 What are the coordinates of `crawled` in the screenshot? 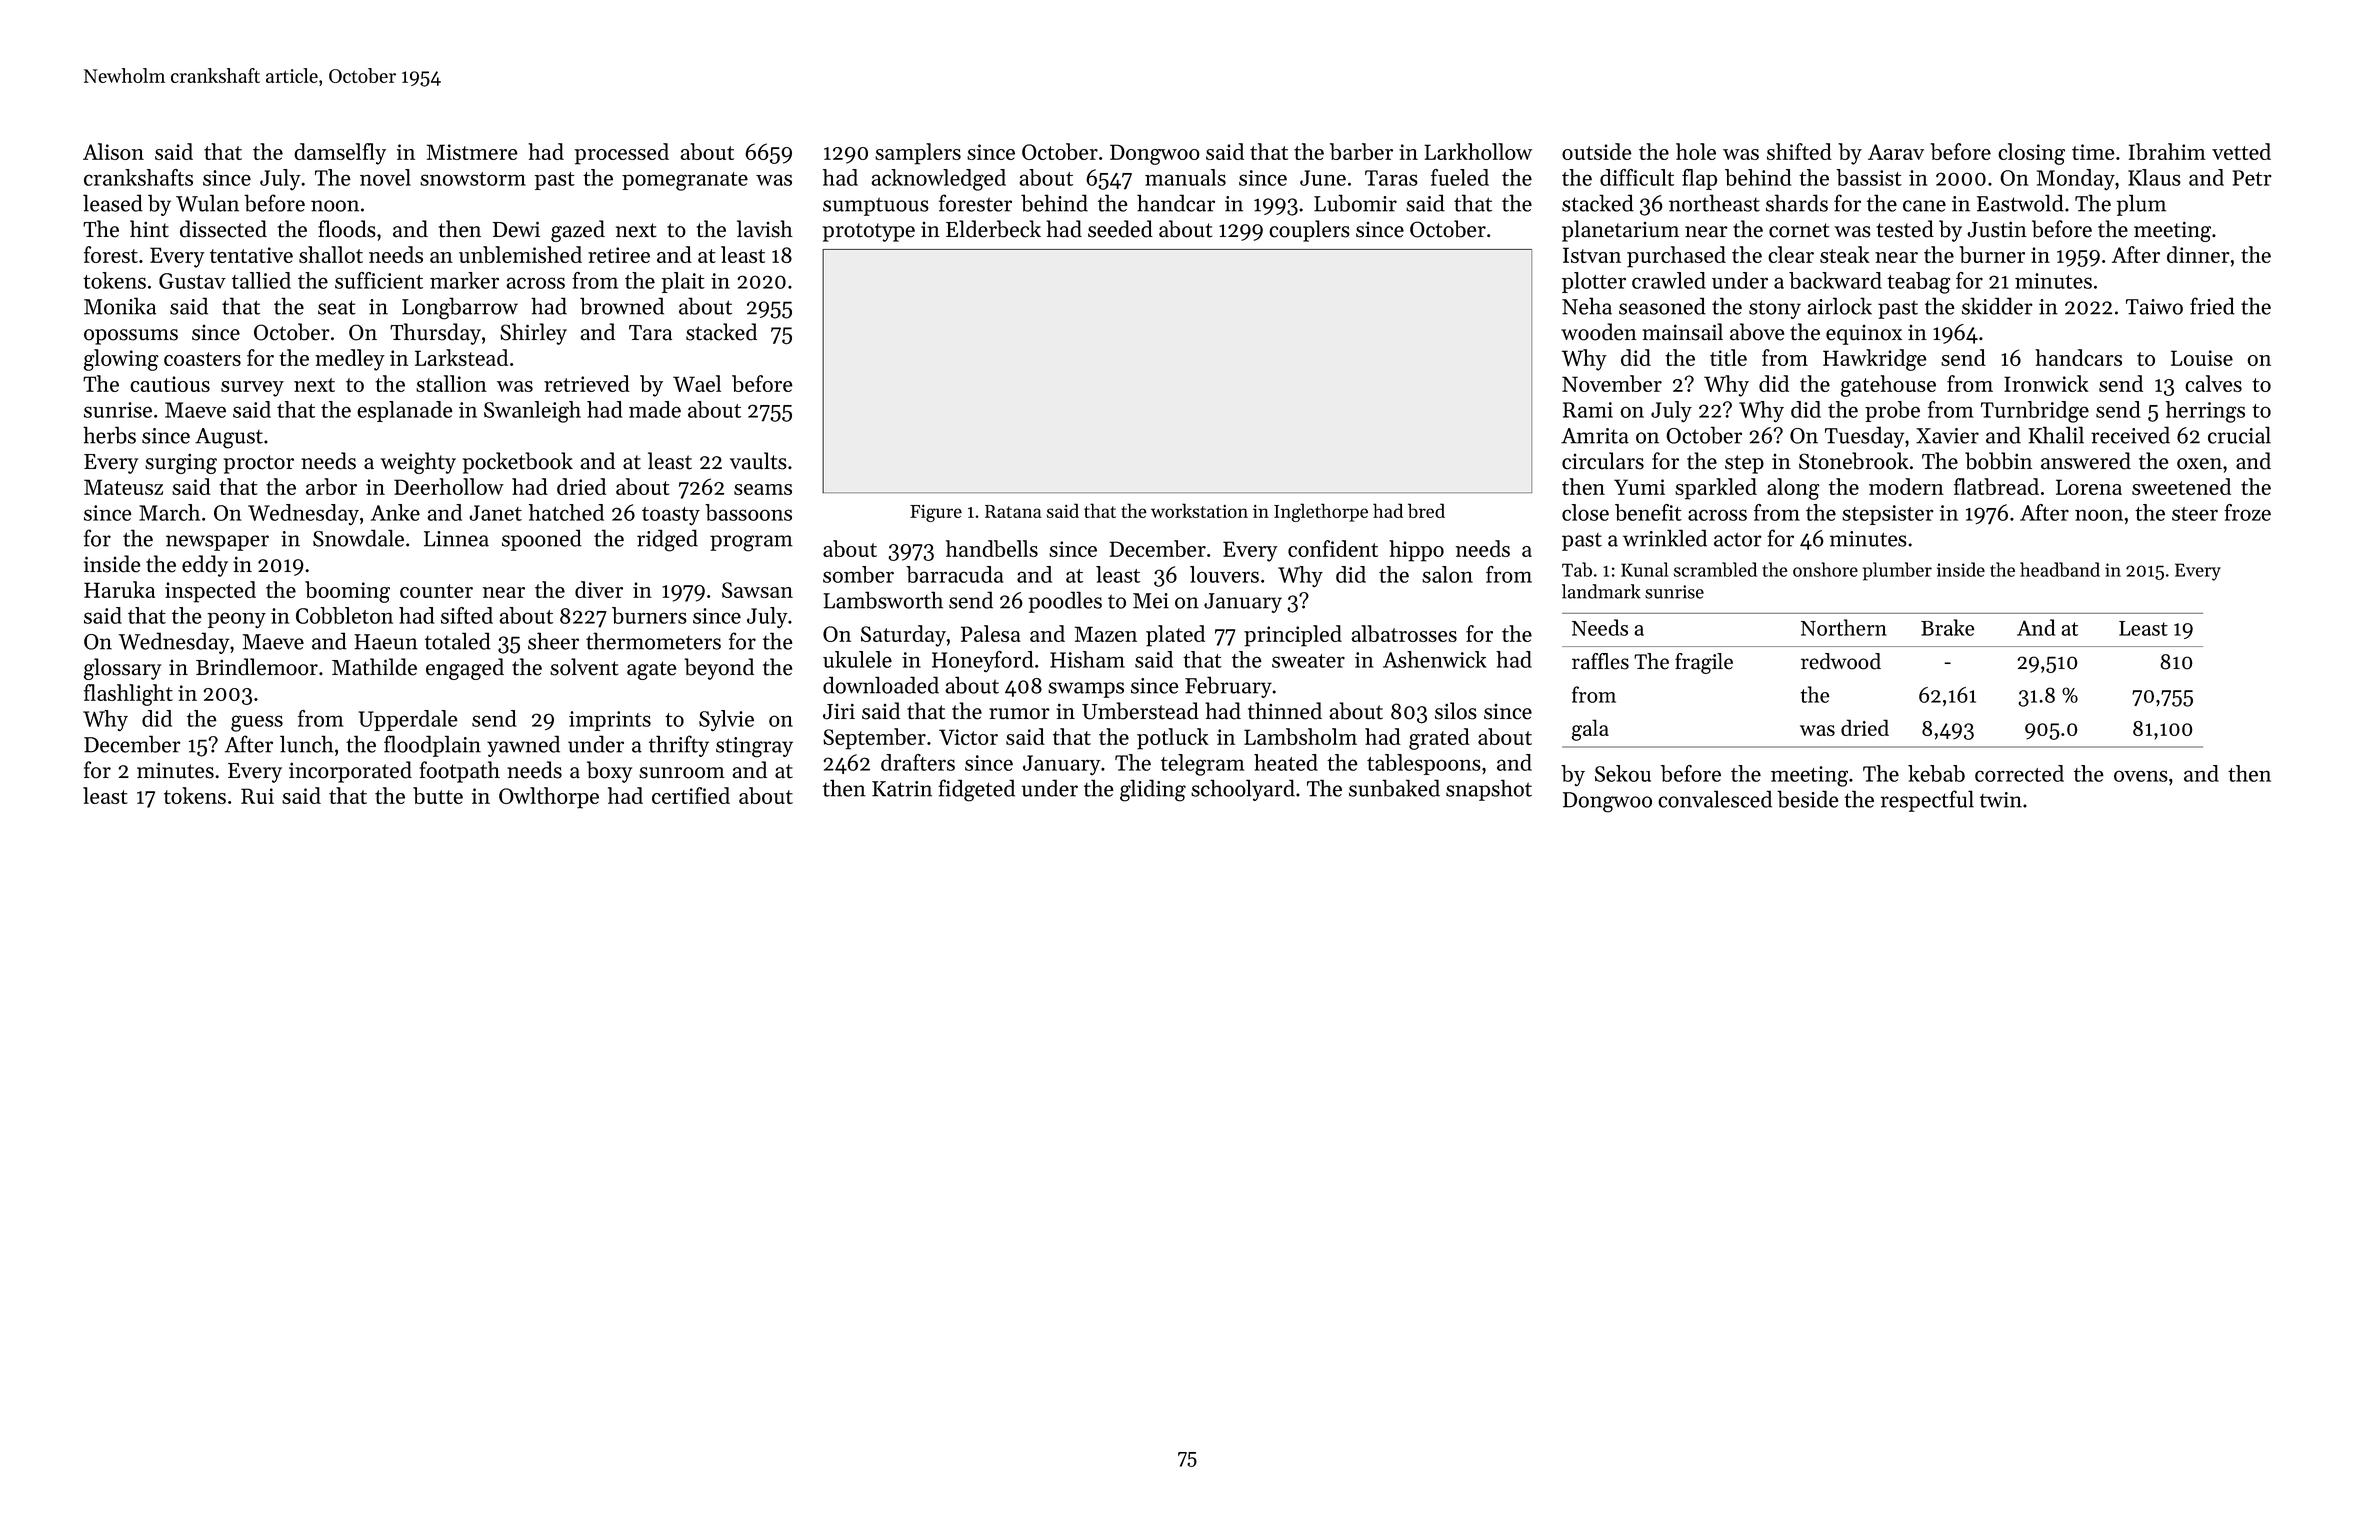 It's located at (1669, 280).
